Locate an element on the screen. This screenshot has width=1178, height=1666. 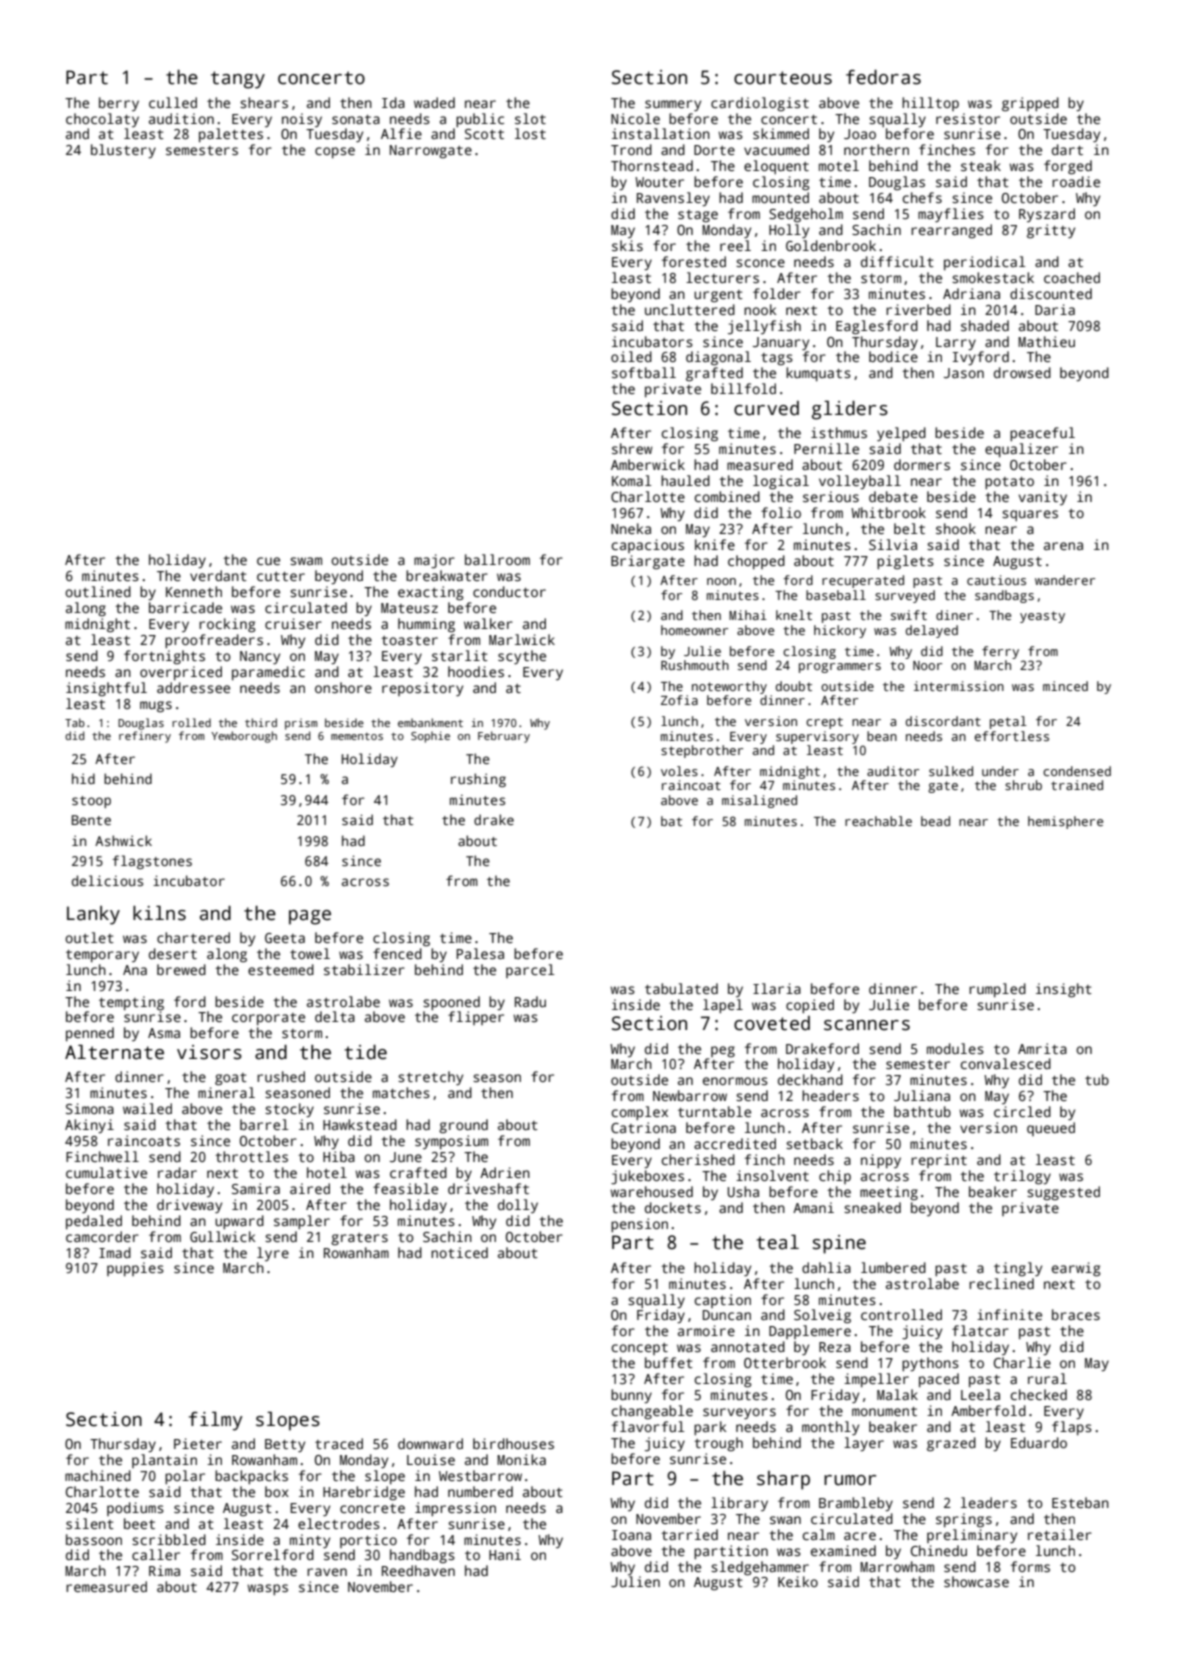
Palesa is located at coordinates (480, 953).
